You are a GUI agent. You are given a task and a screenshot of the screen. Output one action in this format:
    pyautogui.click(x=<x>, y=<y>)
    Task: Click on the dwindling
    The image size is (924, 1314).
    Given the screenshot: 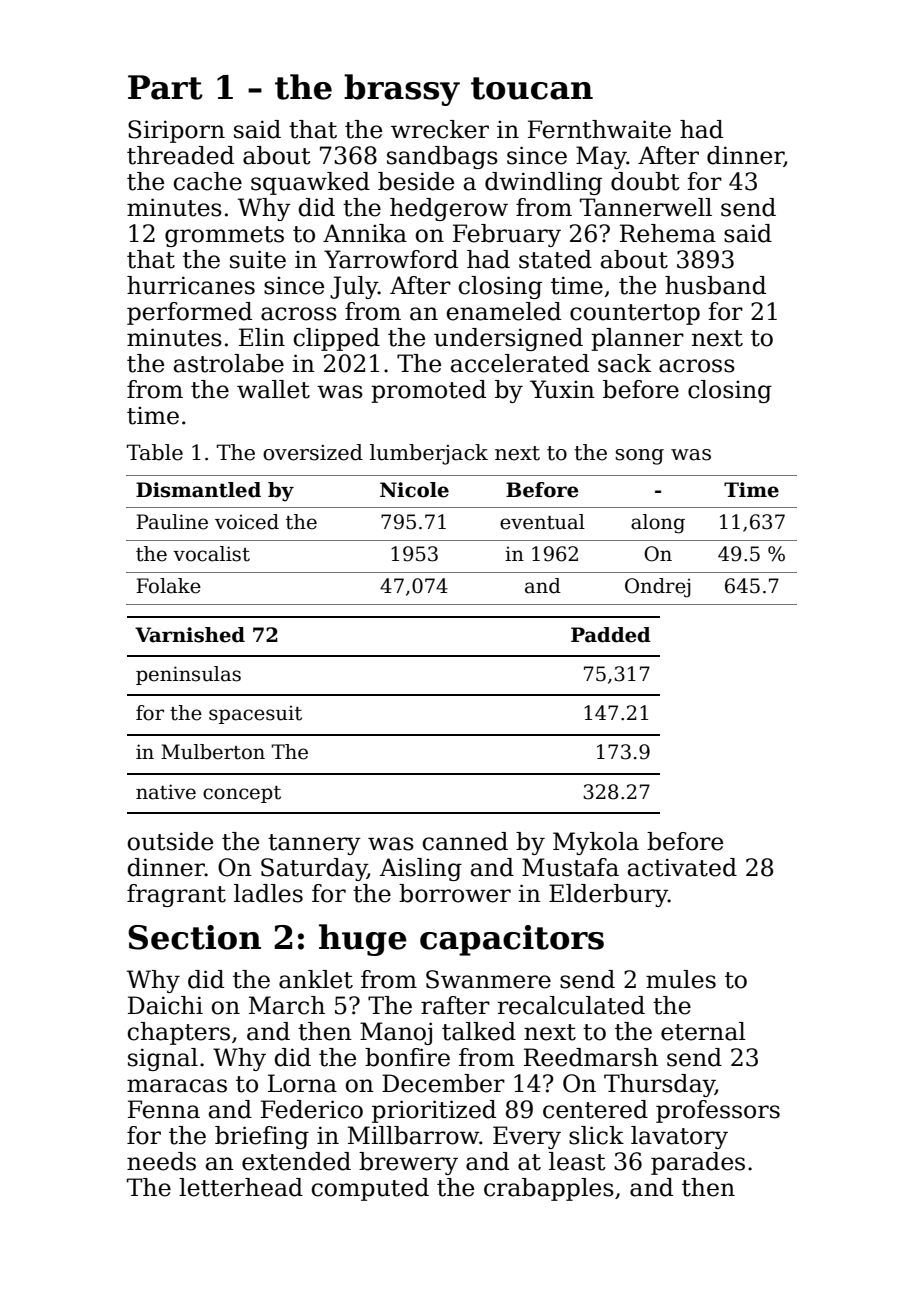 What is the action you would take?
    pyautogui.click(x=543, y=183)
